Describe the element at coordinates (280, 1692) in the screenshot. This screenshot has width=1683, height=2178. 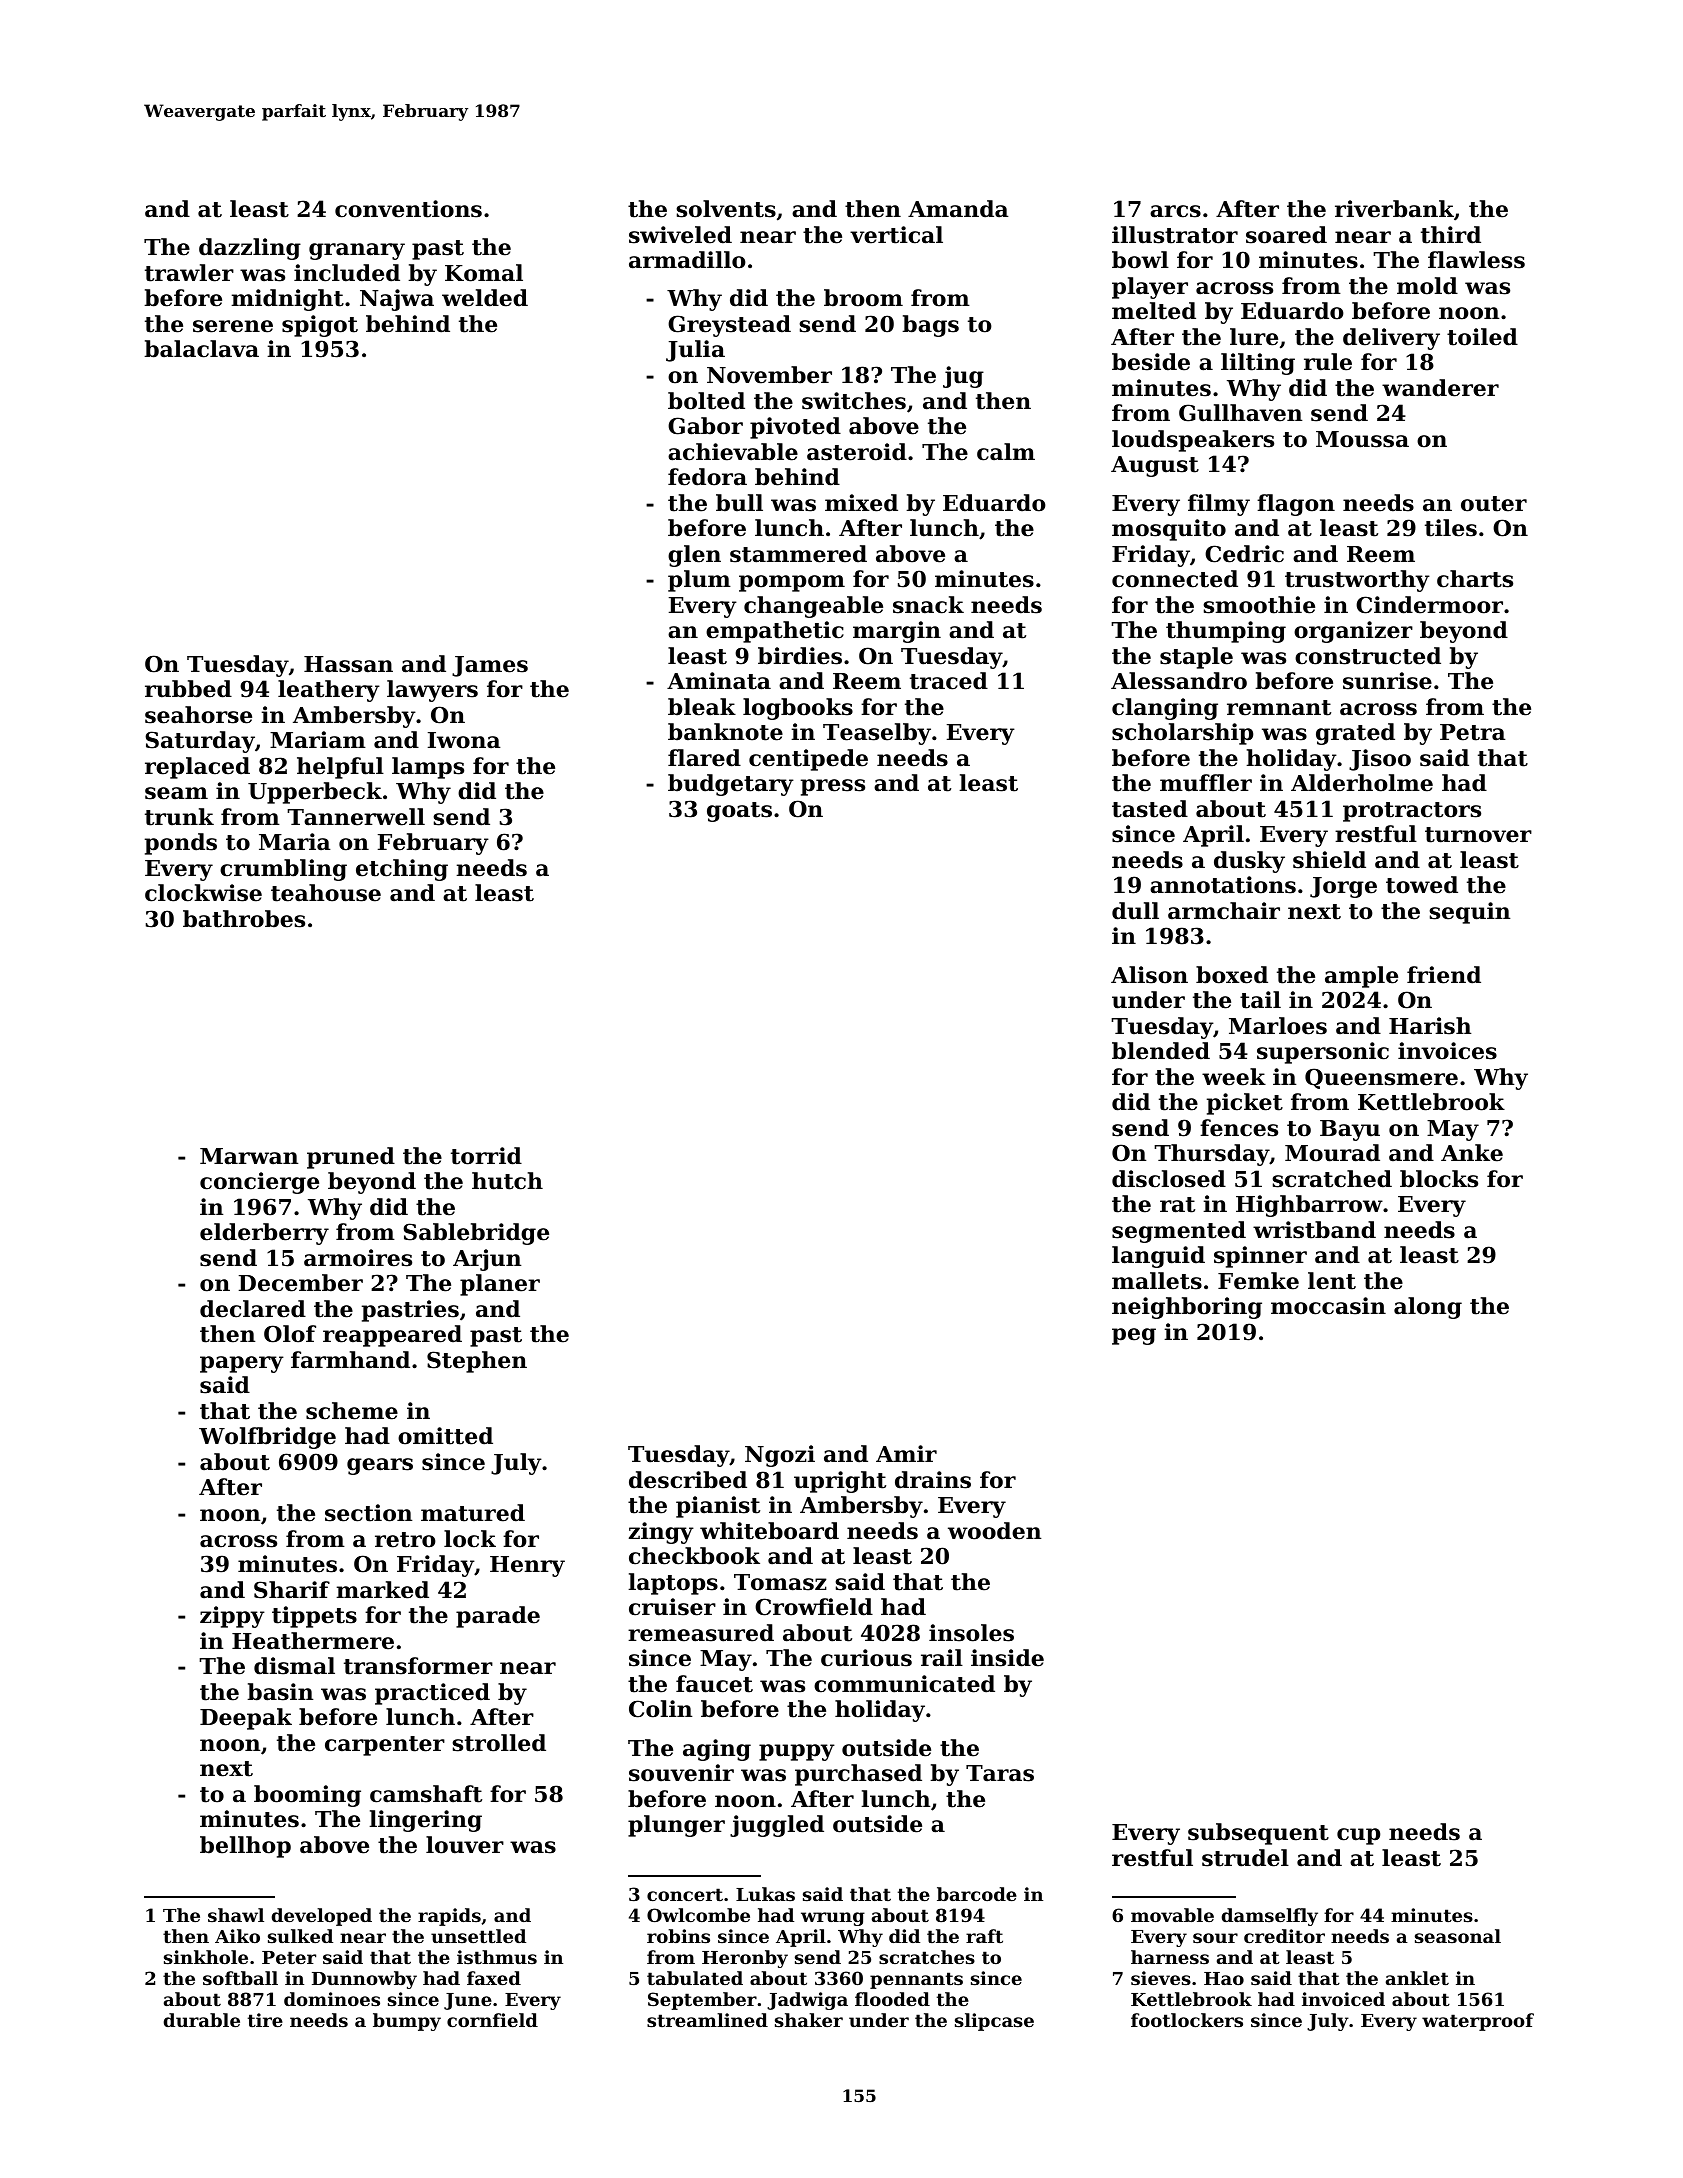
I see `basin` at that location.
